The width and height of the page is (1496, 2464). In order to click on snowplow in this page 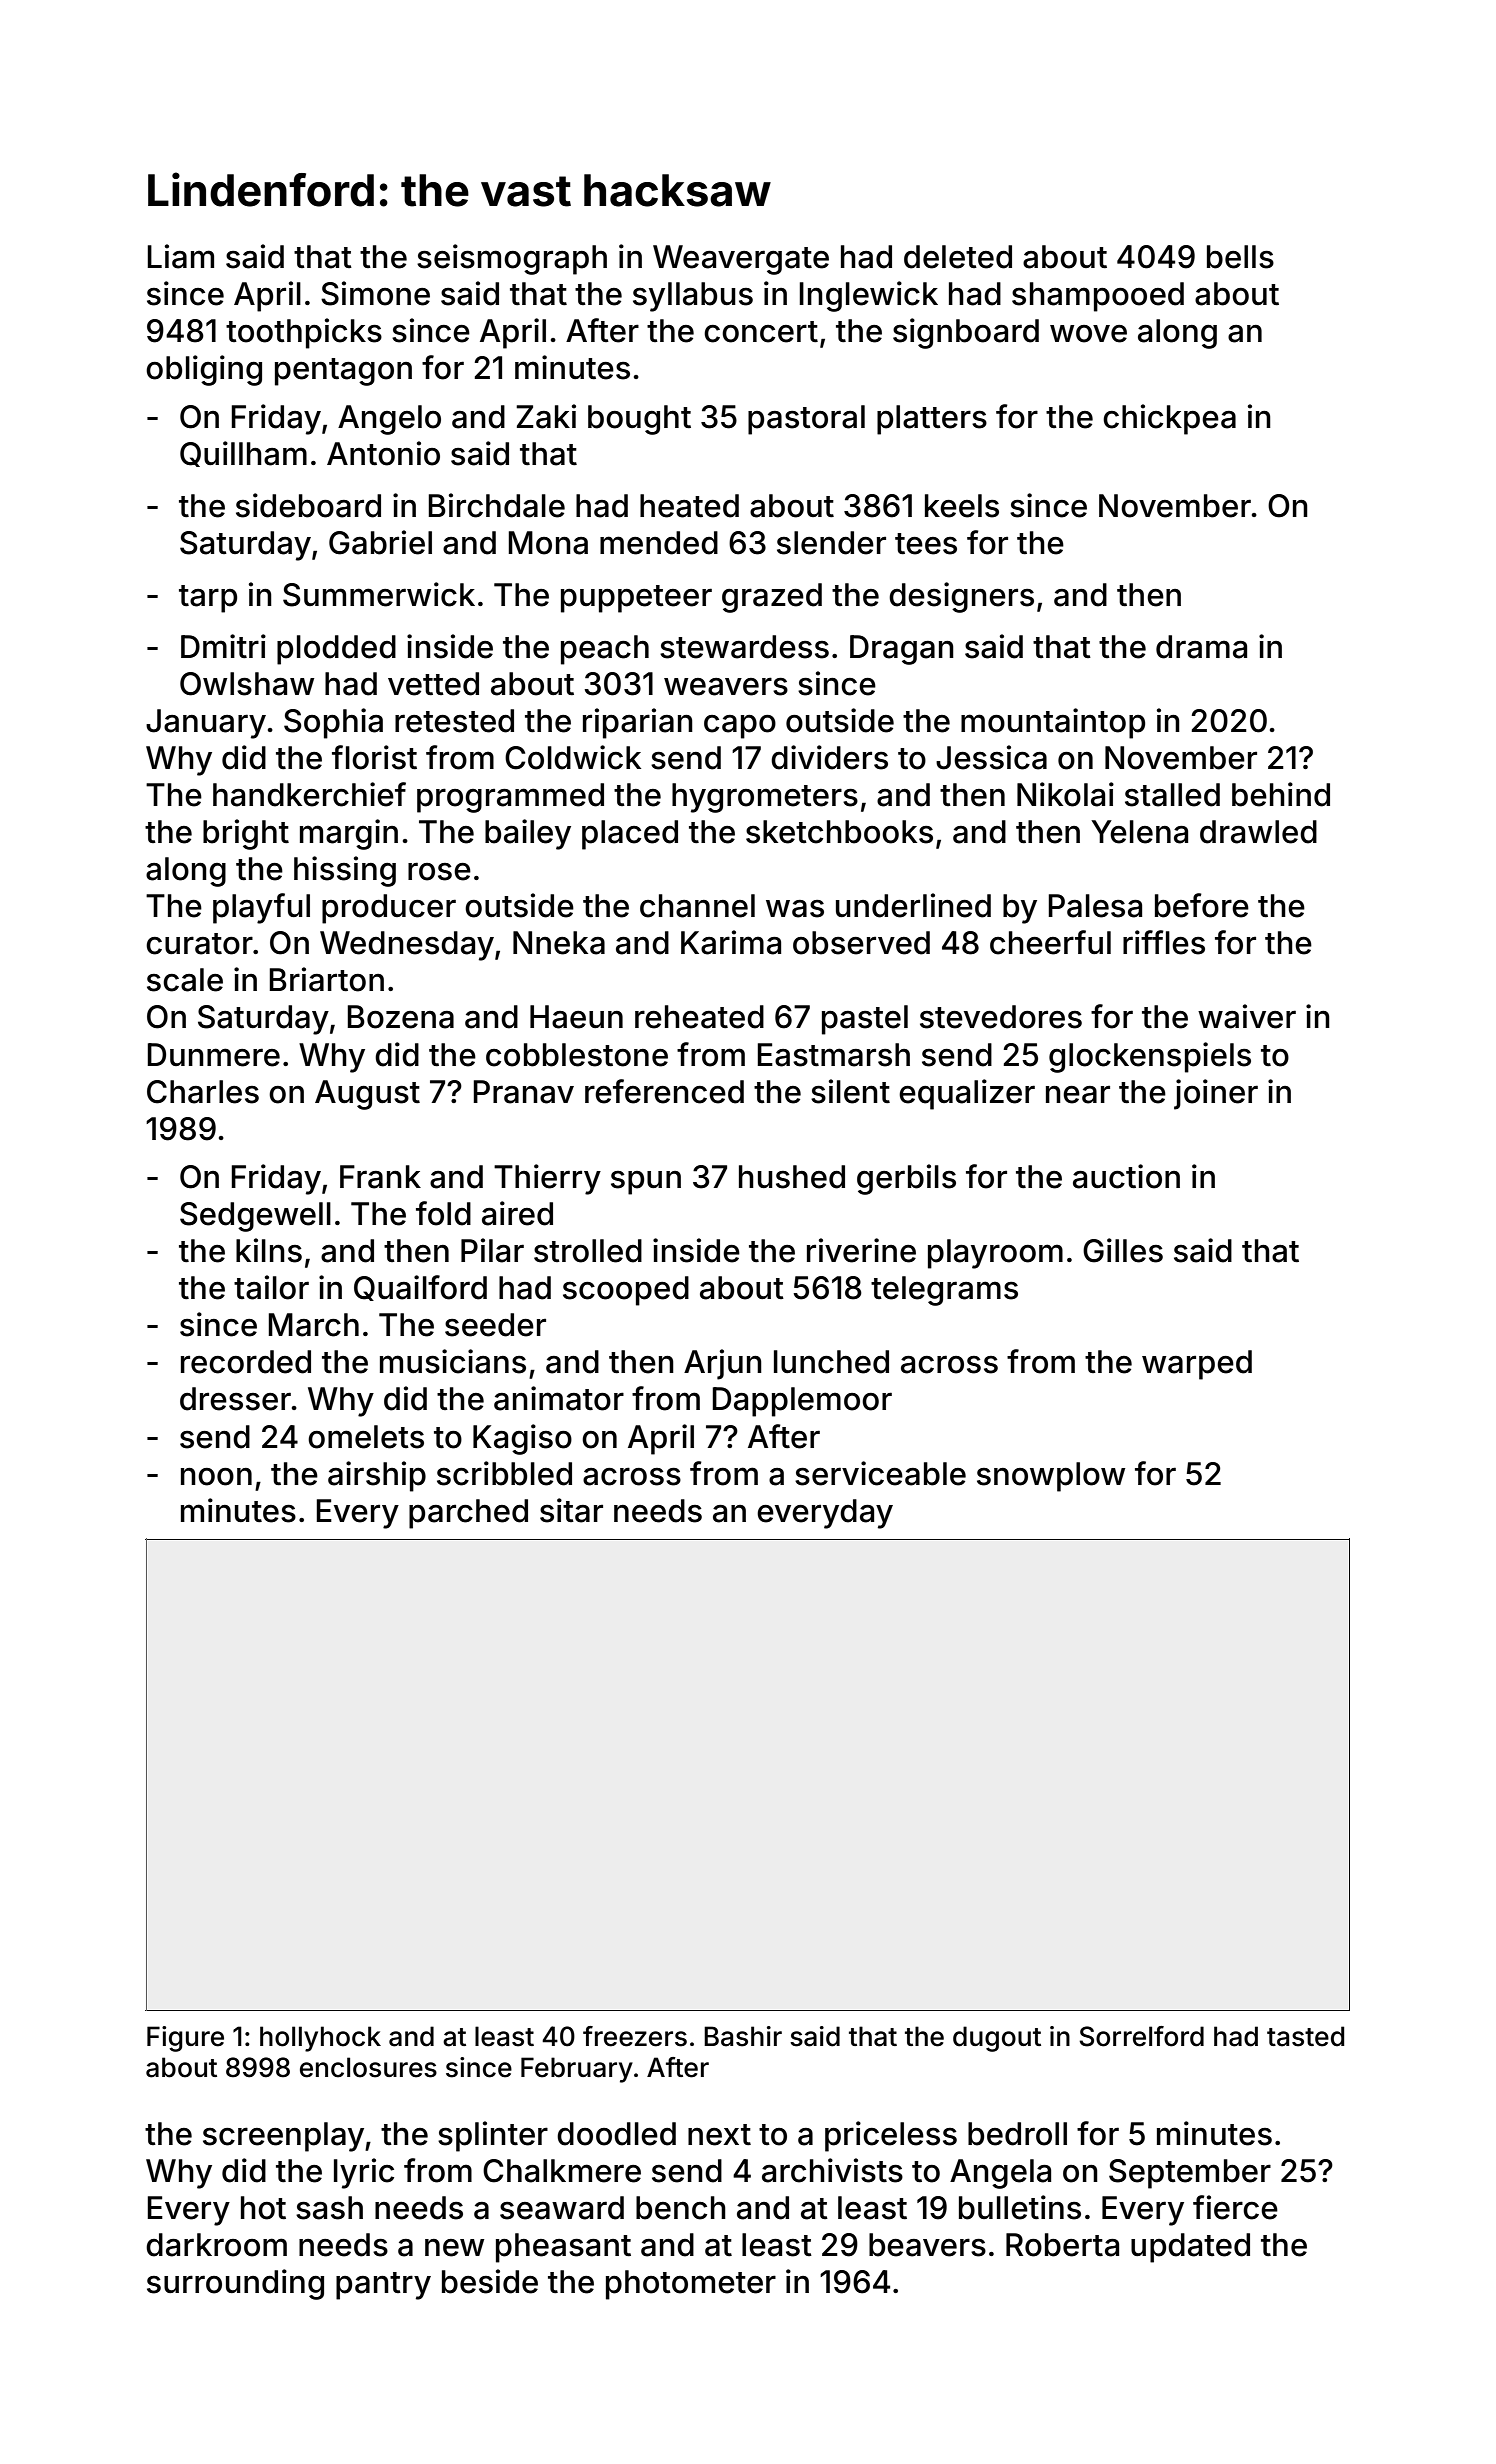, I will do `click(1051, 1477)`.
